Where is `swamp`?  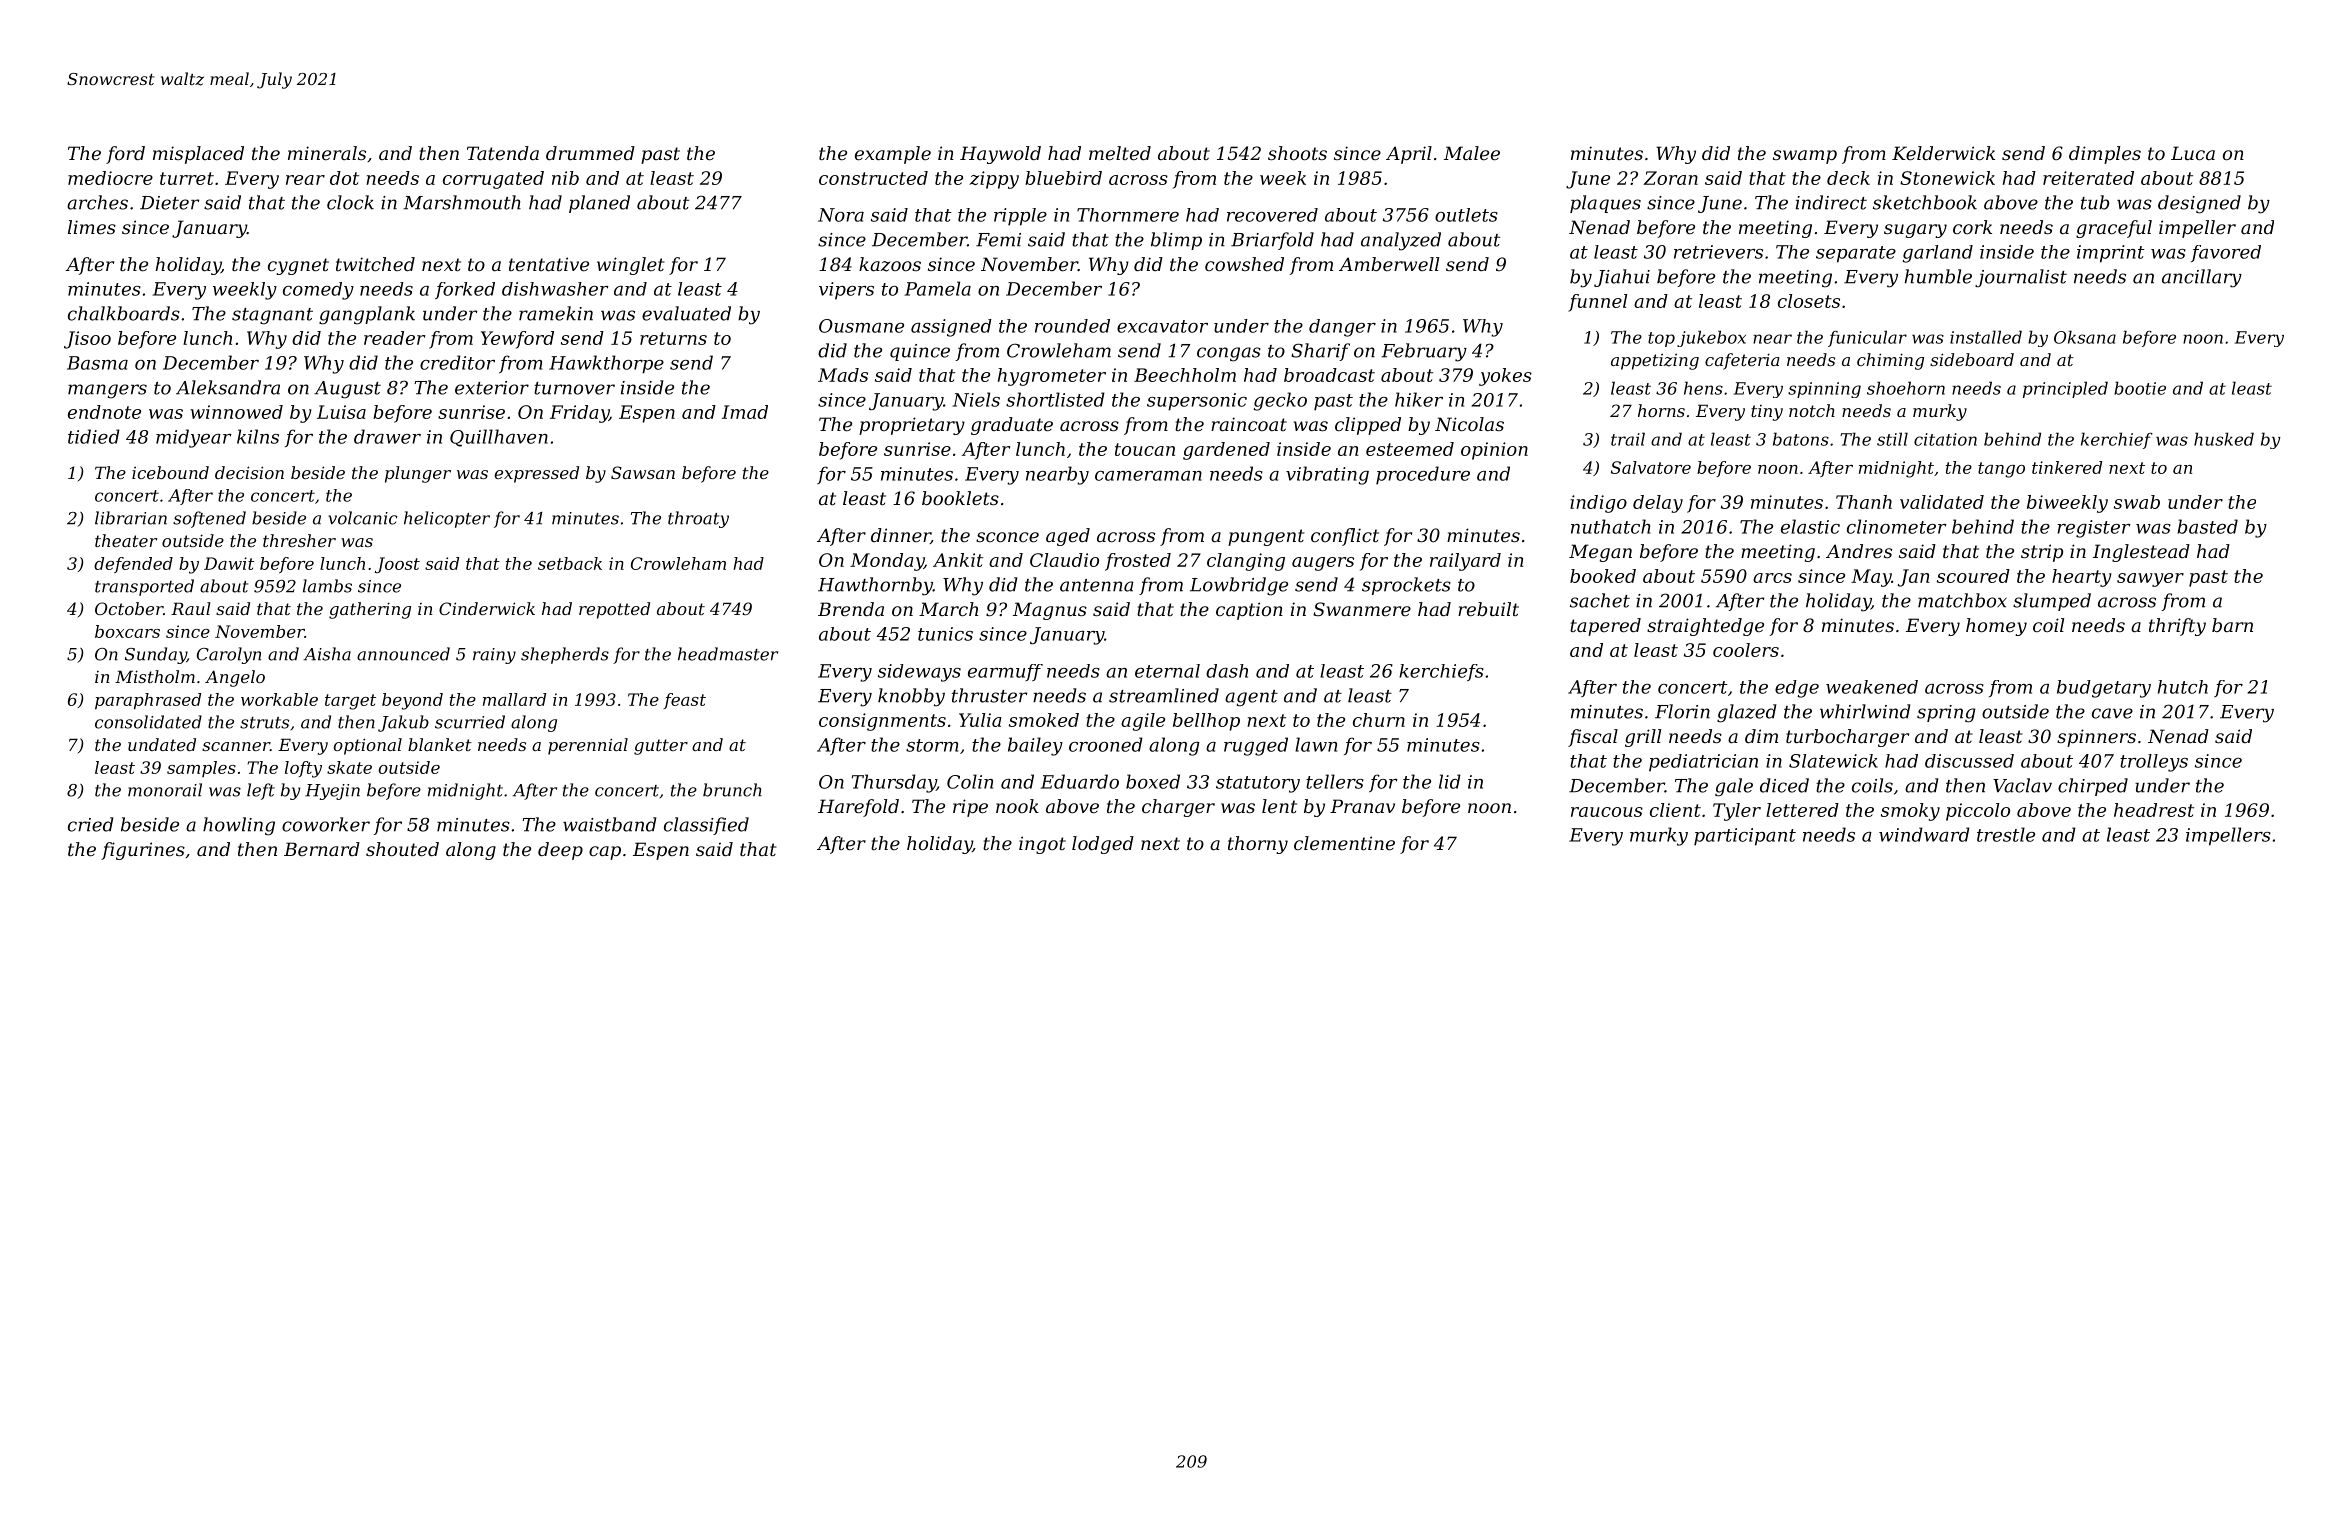
swamp is located at coordinates (1805, 157).
